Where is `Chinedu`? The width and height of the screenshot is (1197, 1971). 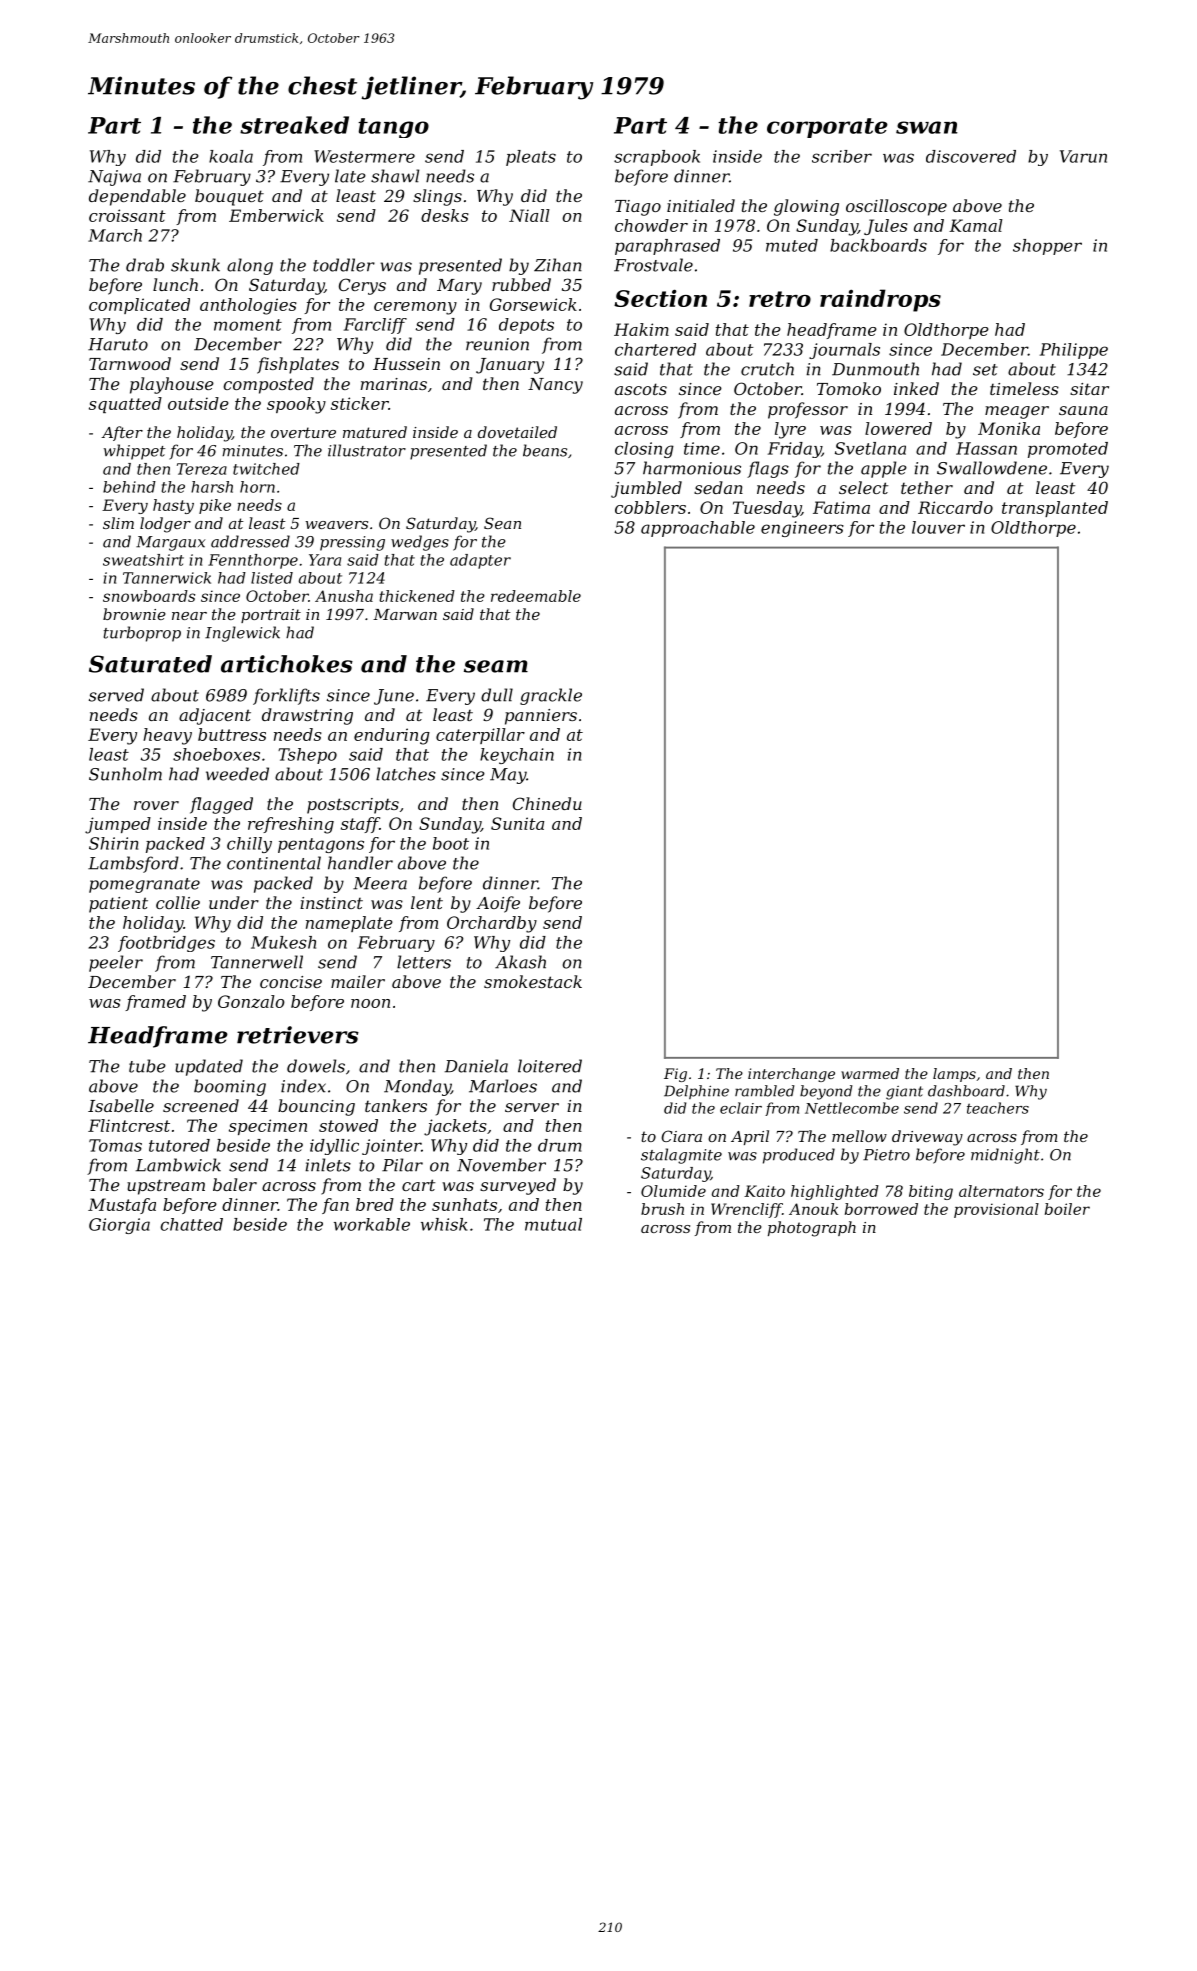 Chinedu is located at coordinates (547, 803).
